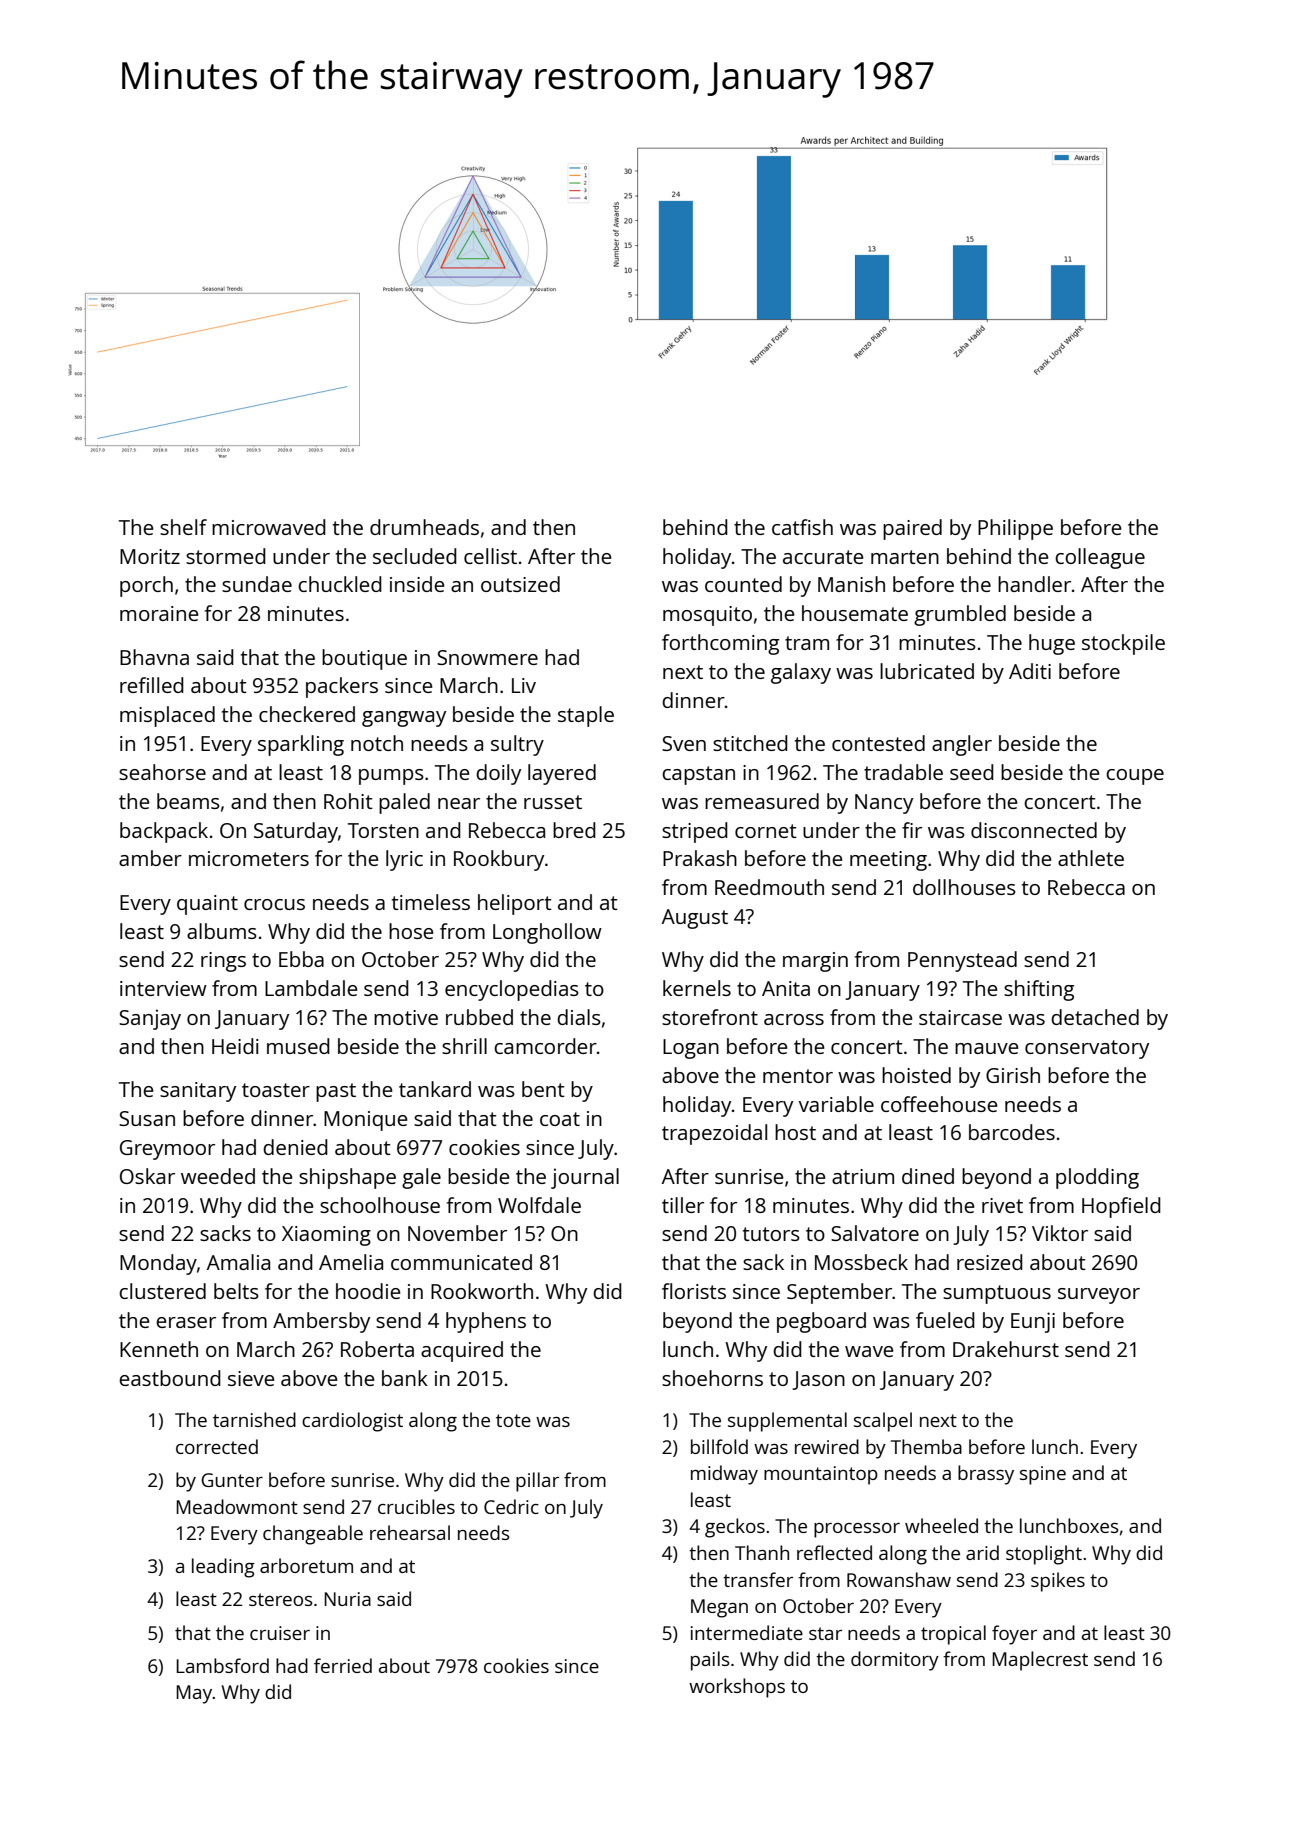 This document has width=1291, height=1826. I want to click on hoisted, so click(916, 1075).
